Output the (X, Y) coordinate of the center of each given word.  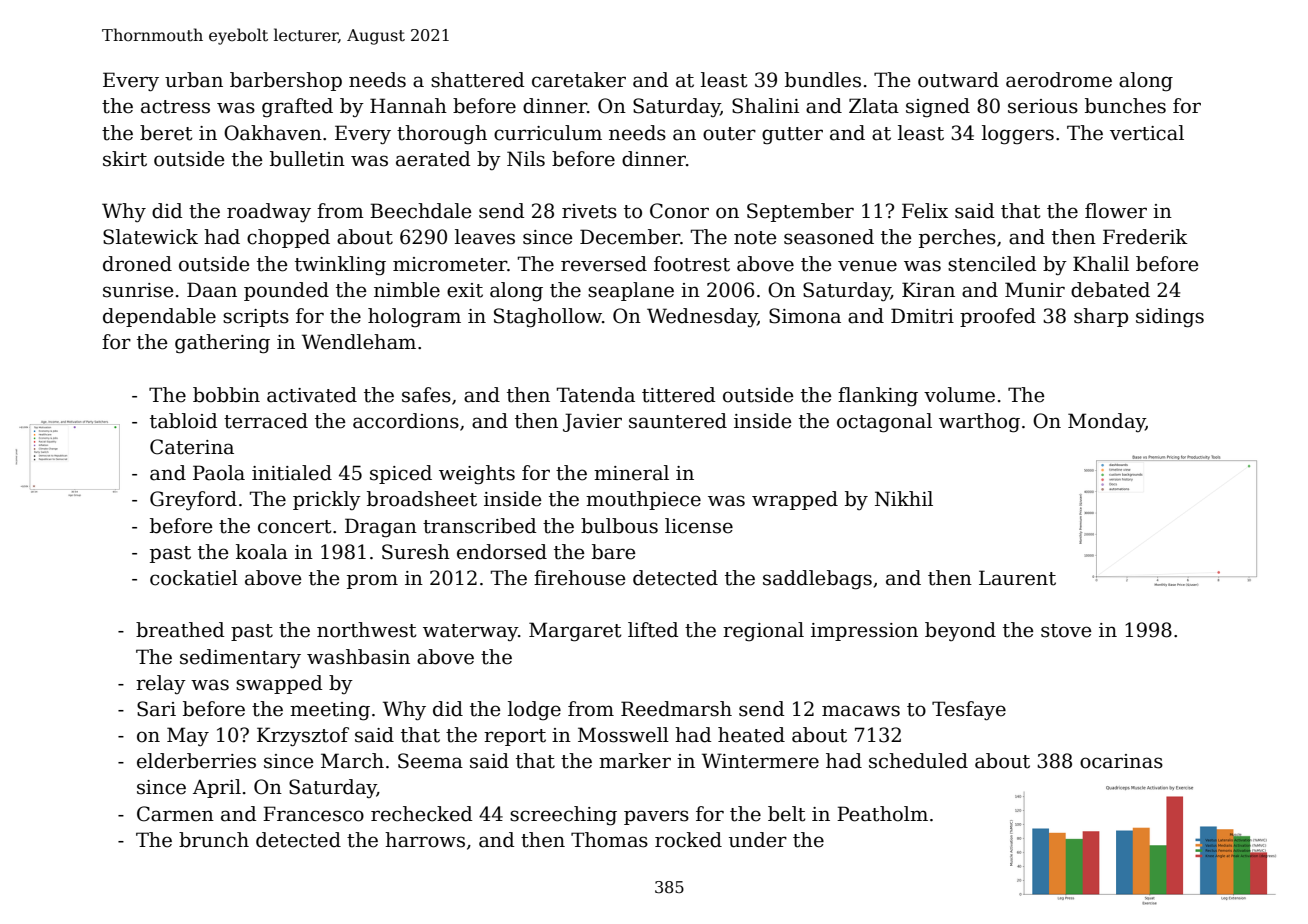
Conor (679, 211)
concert (295, 527)
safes (426, 395)
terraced (266, 421)
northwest (367, 630)
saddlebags (817, 580)
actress (175, 107)
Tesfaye (969, 711)
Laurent (1017, 578)
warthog (979, 423)
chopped (288, 238)
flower (1116, 211)
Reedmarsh (676, 709)
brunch (214, 840)
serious (1043, 106)
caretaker (579, 80)
